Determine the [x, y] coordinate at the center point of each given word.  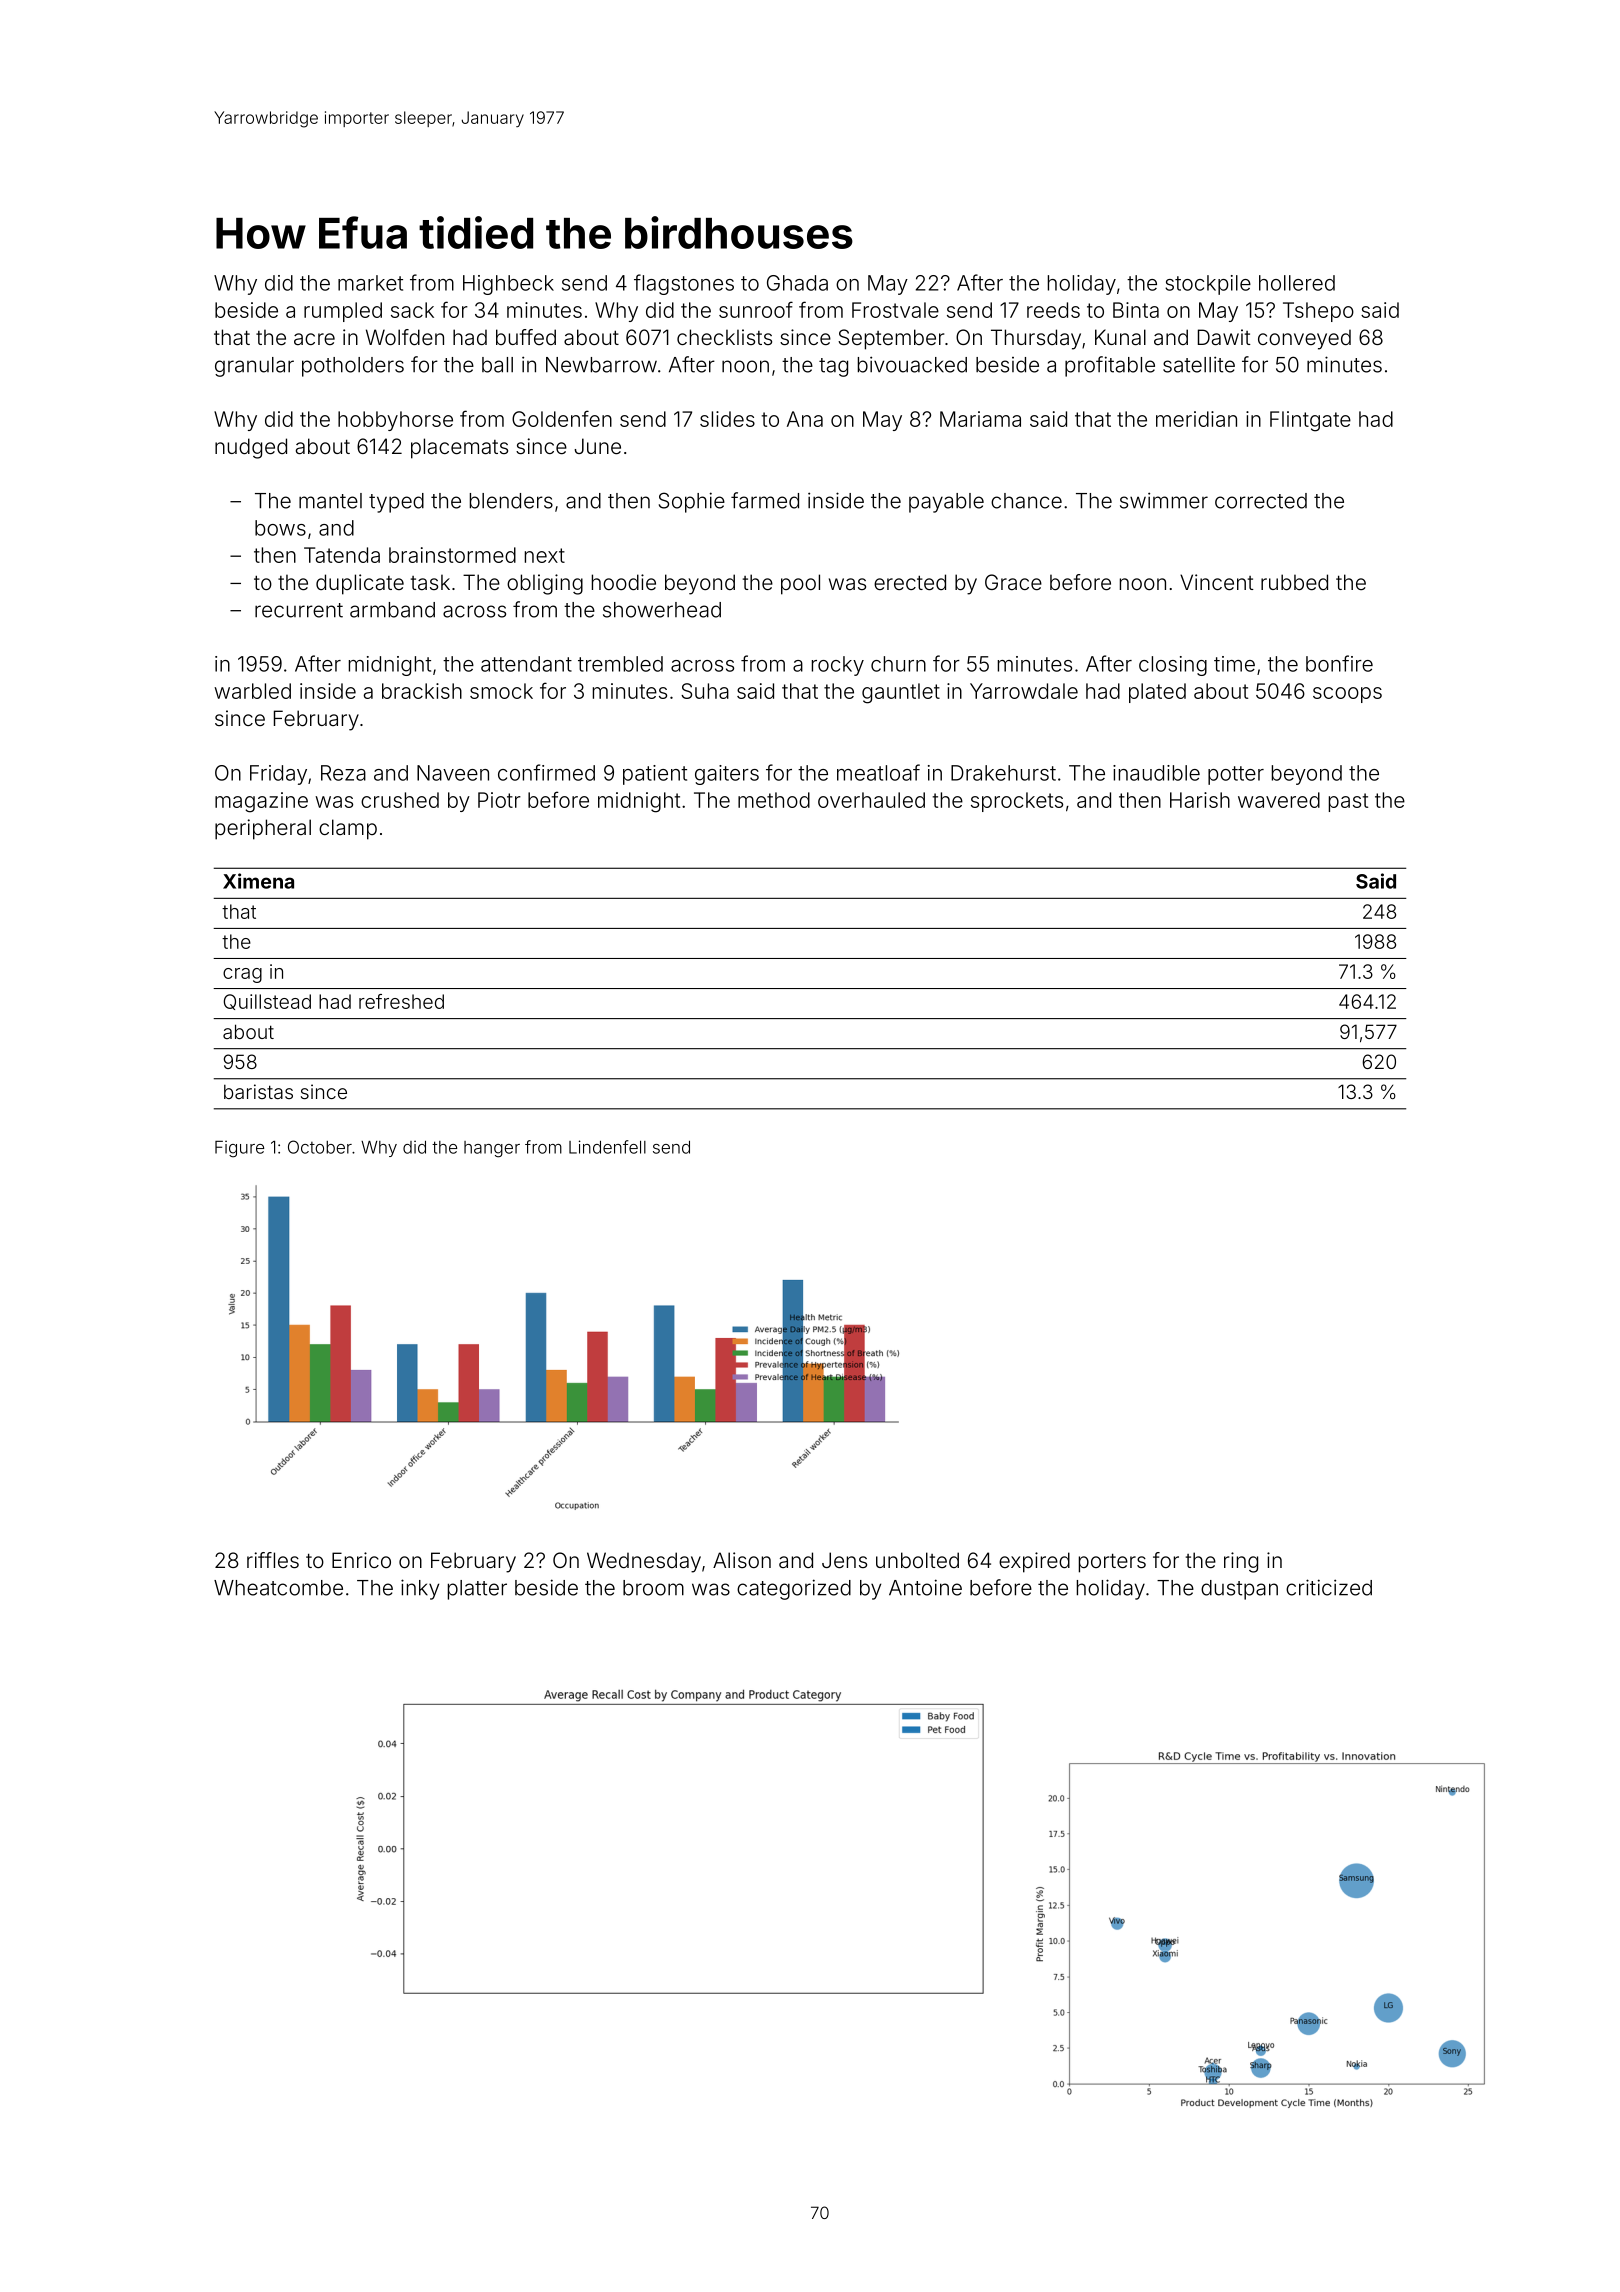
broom [653, 1588]
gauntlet [901, 693]
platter [477, 1590]
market [370, 283]
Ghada [797, 283]
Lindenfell [607, 1147]
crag [242, 975]
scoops [1347, 695]
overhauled [871, 800]
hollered [1297, 283]
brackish [422, 691]
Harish [1200, 800]
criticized [1329, 1587]
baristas [258, 1091]
